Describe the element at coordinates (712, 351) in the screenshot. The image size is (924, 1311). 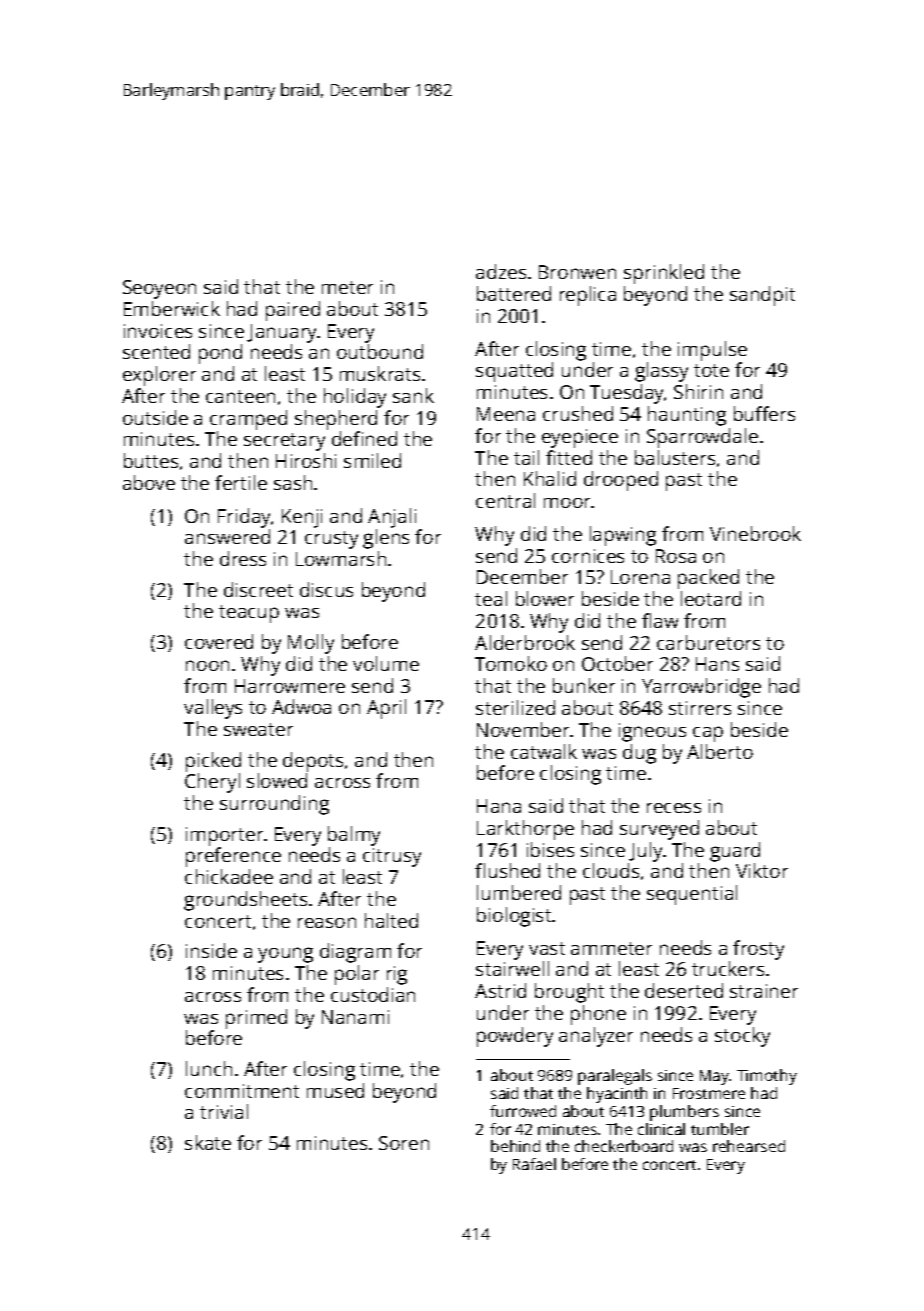
I see `impulse` at that location.
